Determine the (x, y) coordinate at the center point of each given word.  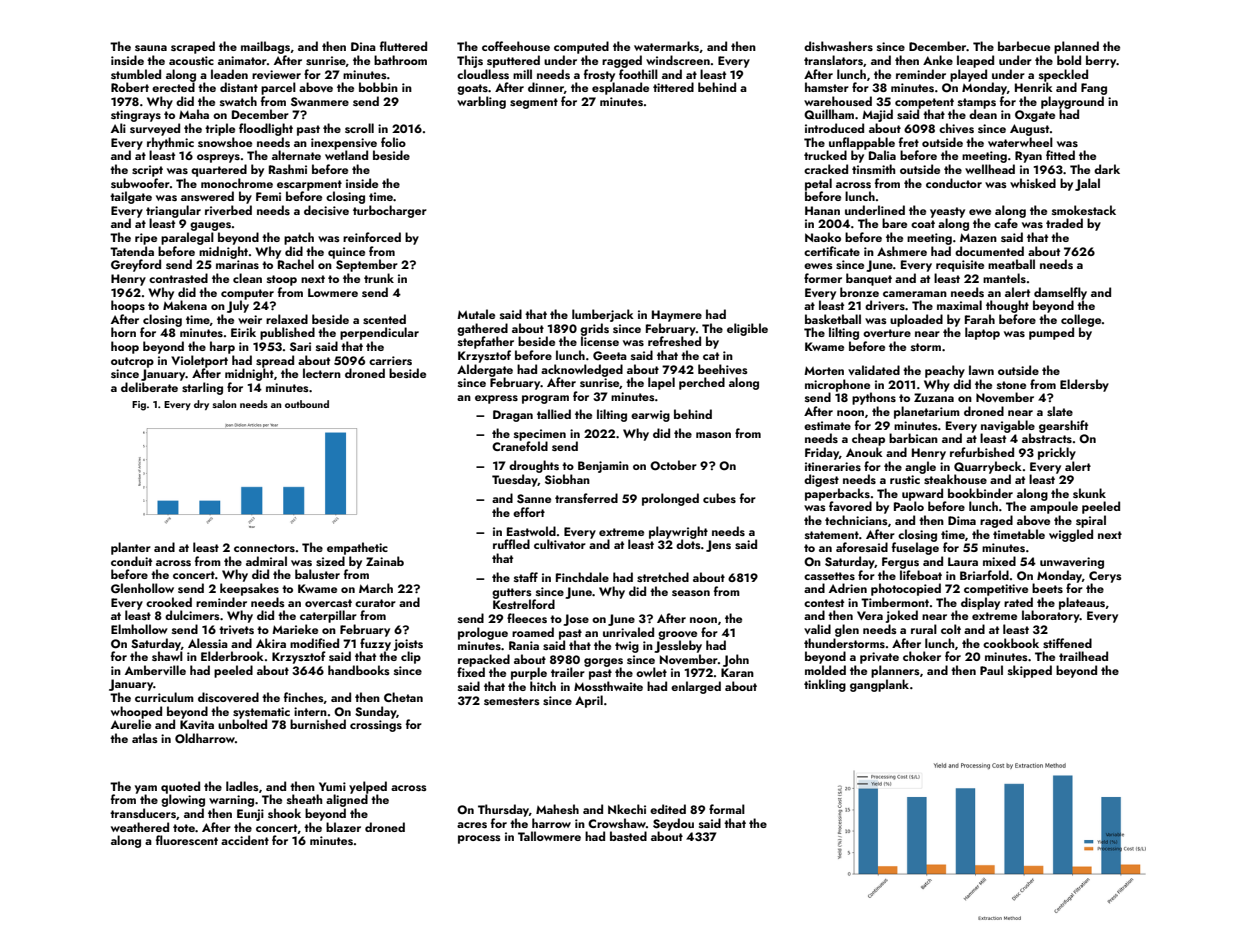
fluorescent (187, 840)
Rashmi (288, 169)
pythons (874, 398)
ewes (818, 266)
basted (628, 836)
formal (727, 809)
